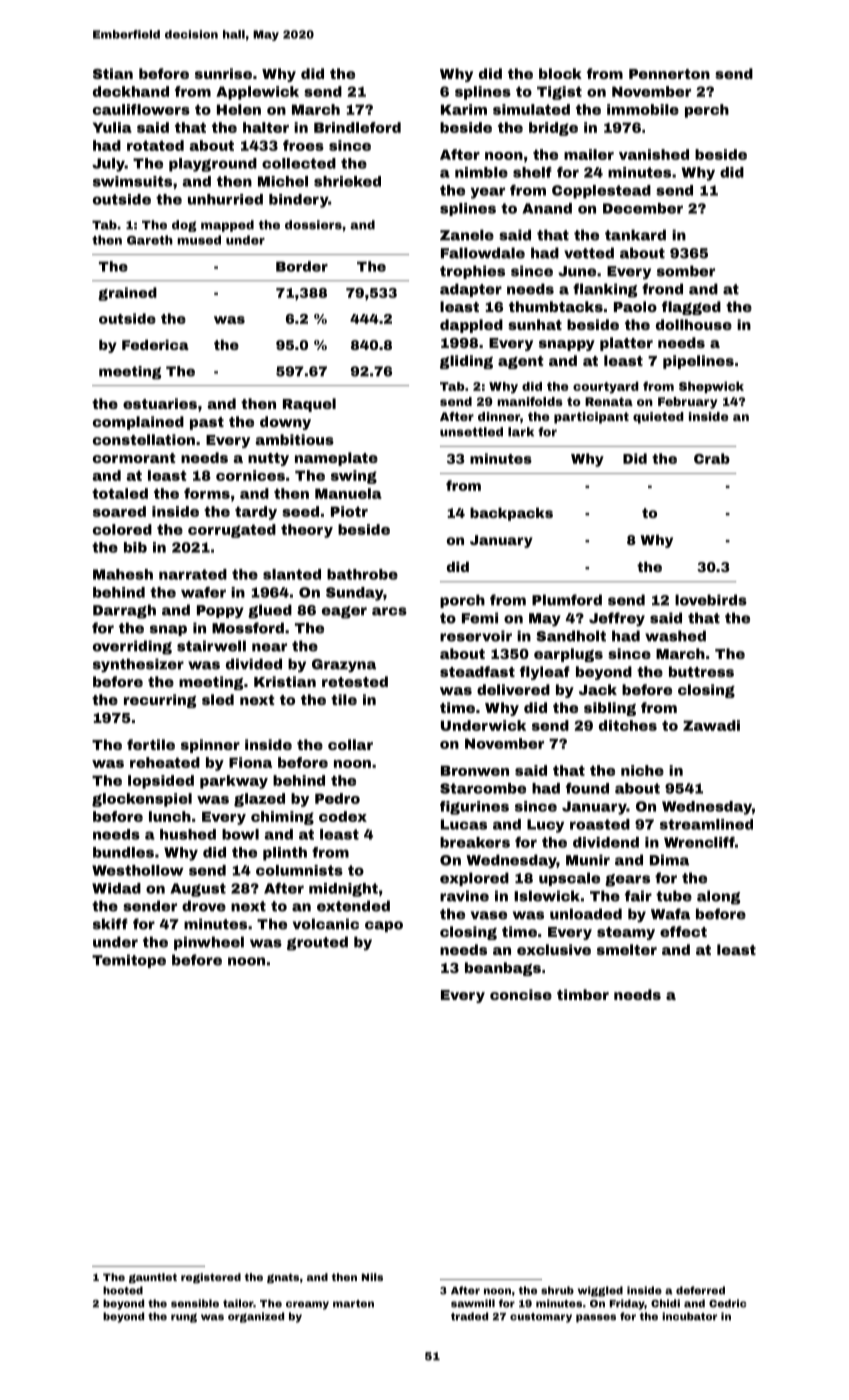  What do you see at coordinates (545, 826) in the page?
I see `Lucy` at bounding box center [545, 826].
